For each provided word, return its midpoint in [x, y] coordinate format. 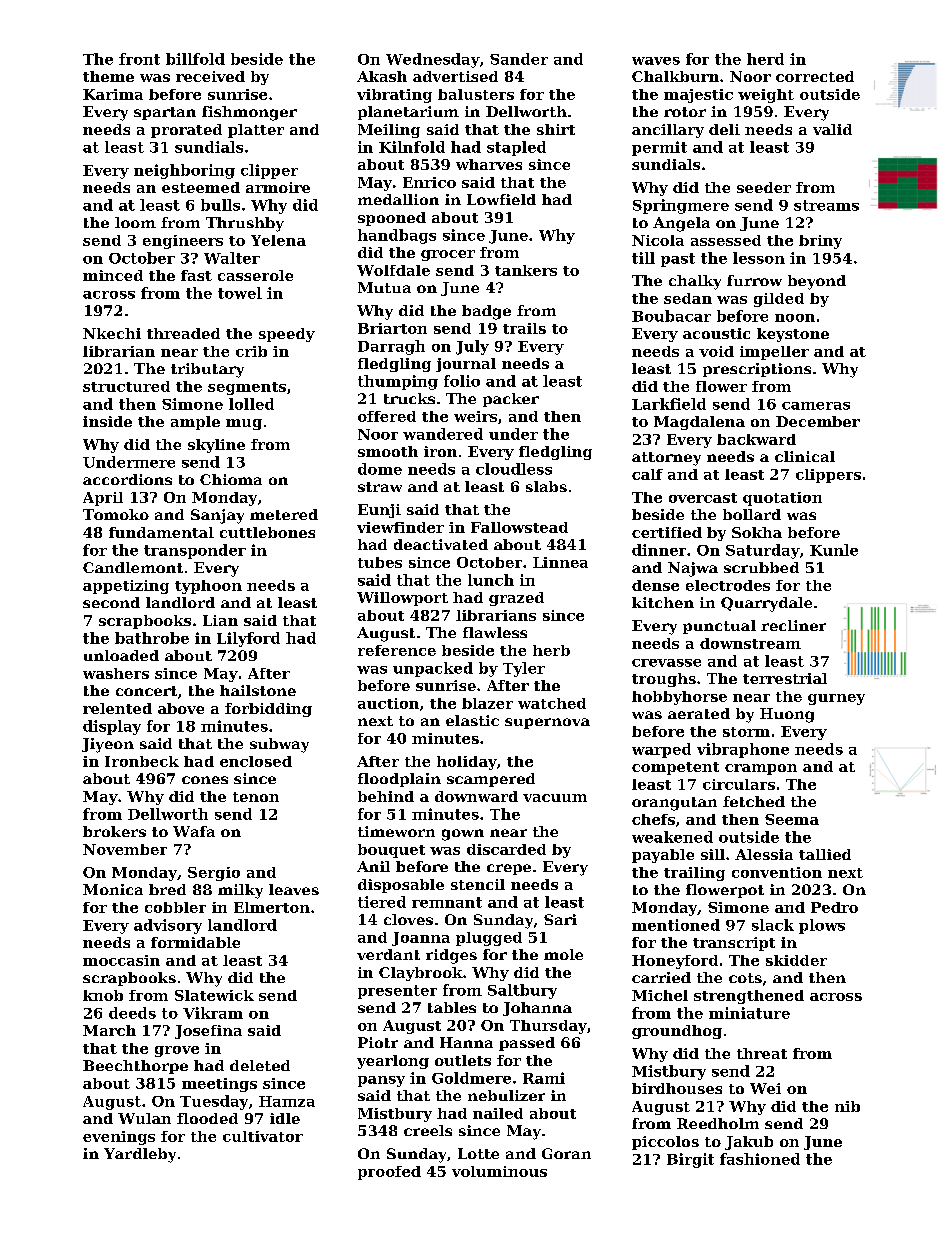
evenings [119, 1138]
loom [135, 222]
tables [452, 1007]
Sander [519, 59]
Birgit [690, 1160]
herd [765, 59]
